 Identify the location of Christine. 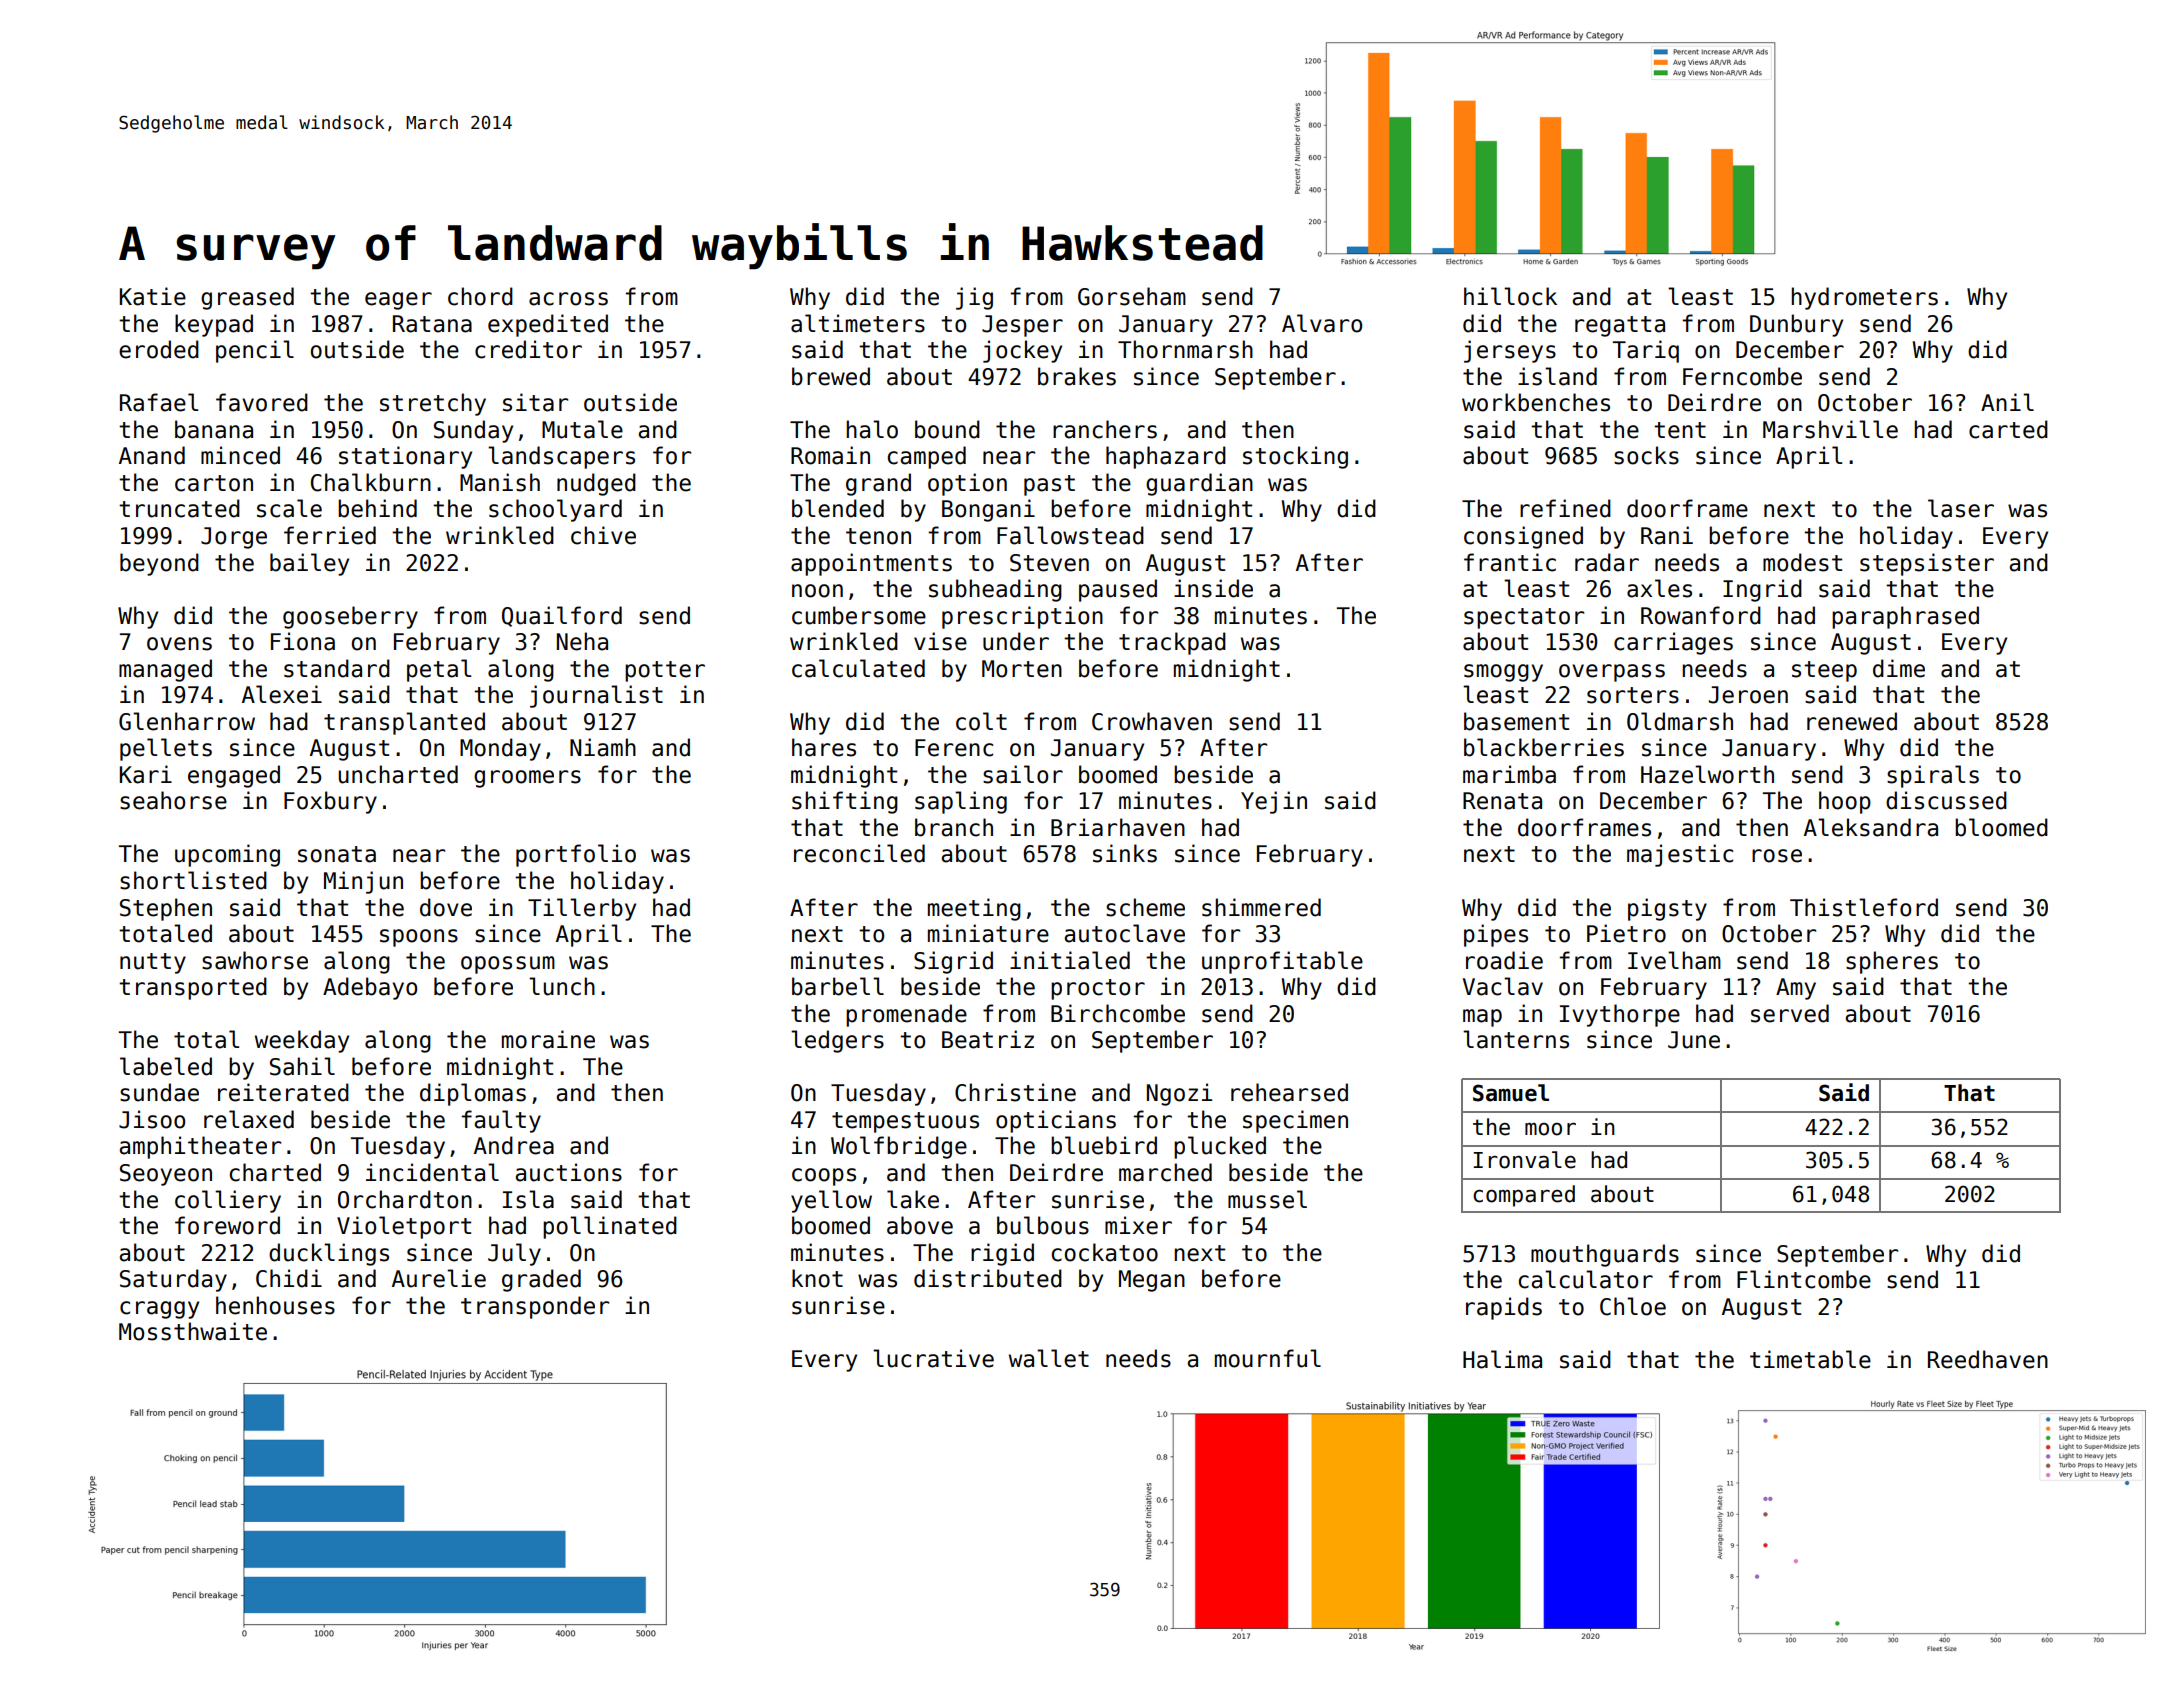
(1015, 1092).
